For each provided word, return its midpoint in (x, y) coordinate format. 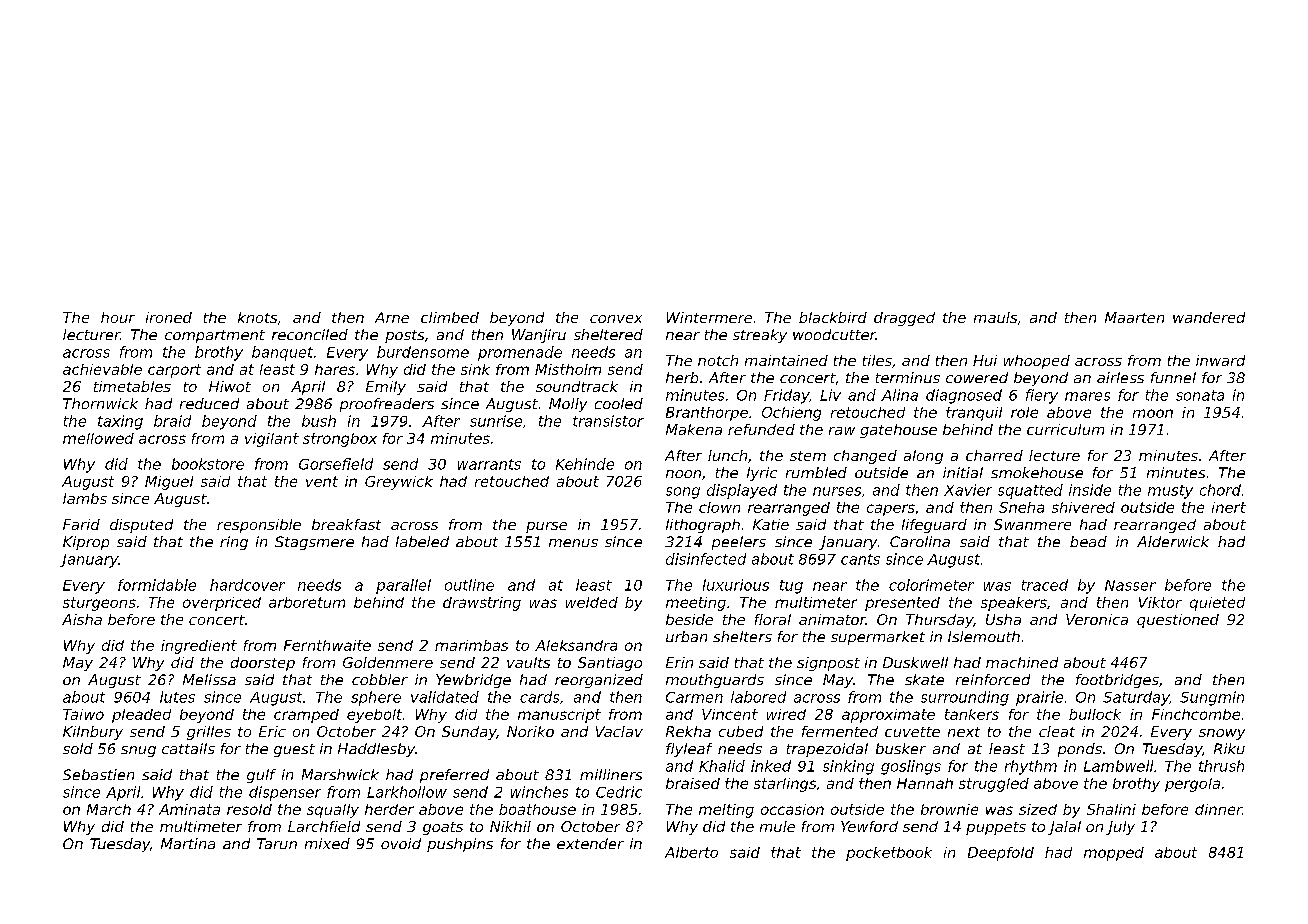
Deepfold (1001, 854)
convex (616, 319)
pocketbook (889, 854)
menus (573, 543)
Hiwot (230, 386)
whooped (1037, 362)
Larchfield (324, 826)
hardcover (247, 585)
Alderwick (1173, 541)
